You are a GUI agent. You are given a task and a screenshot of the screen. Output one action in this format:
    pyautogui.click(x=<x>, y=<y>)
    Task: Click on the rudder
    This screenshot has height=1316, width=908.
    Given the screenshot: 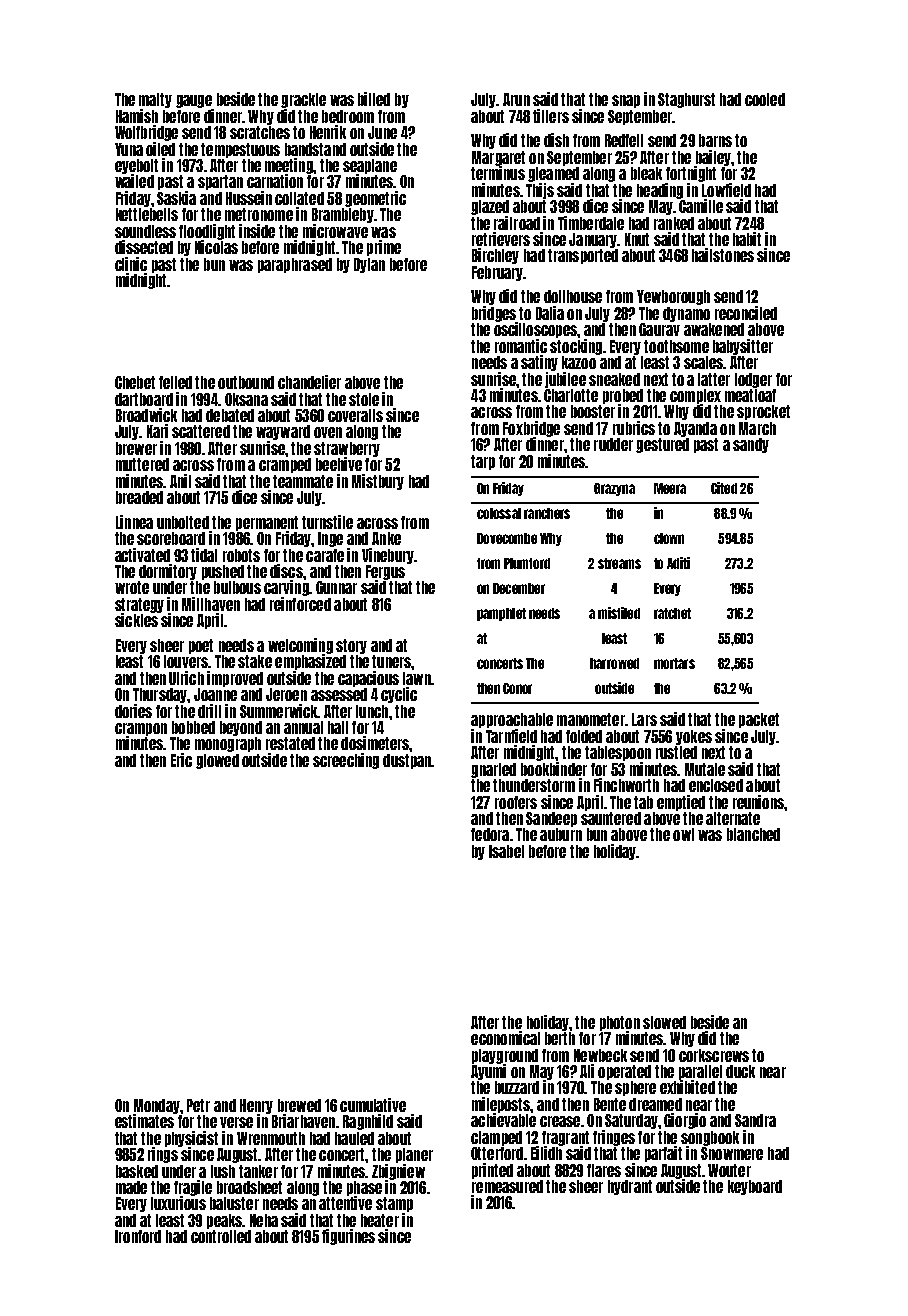 What is the action you would take?
    pyautogui.click(x=613, y=444)
